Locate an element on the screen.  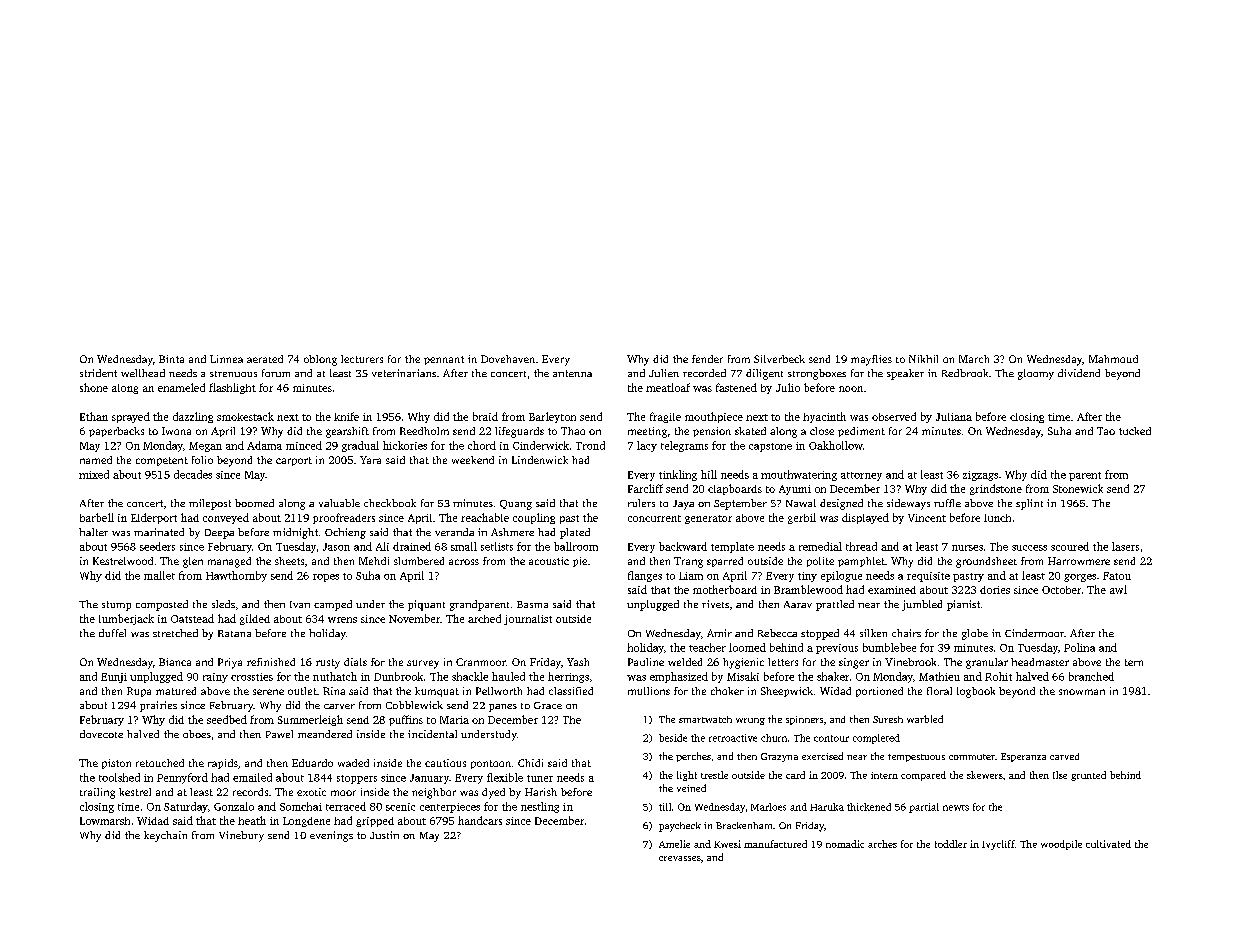
Mahmoud is located at coordinates (1113, 359).
